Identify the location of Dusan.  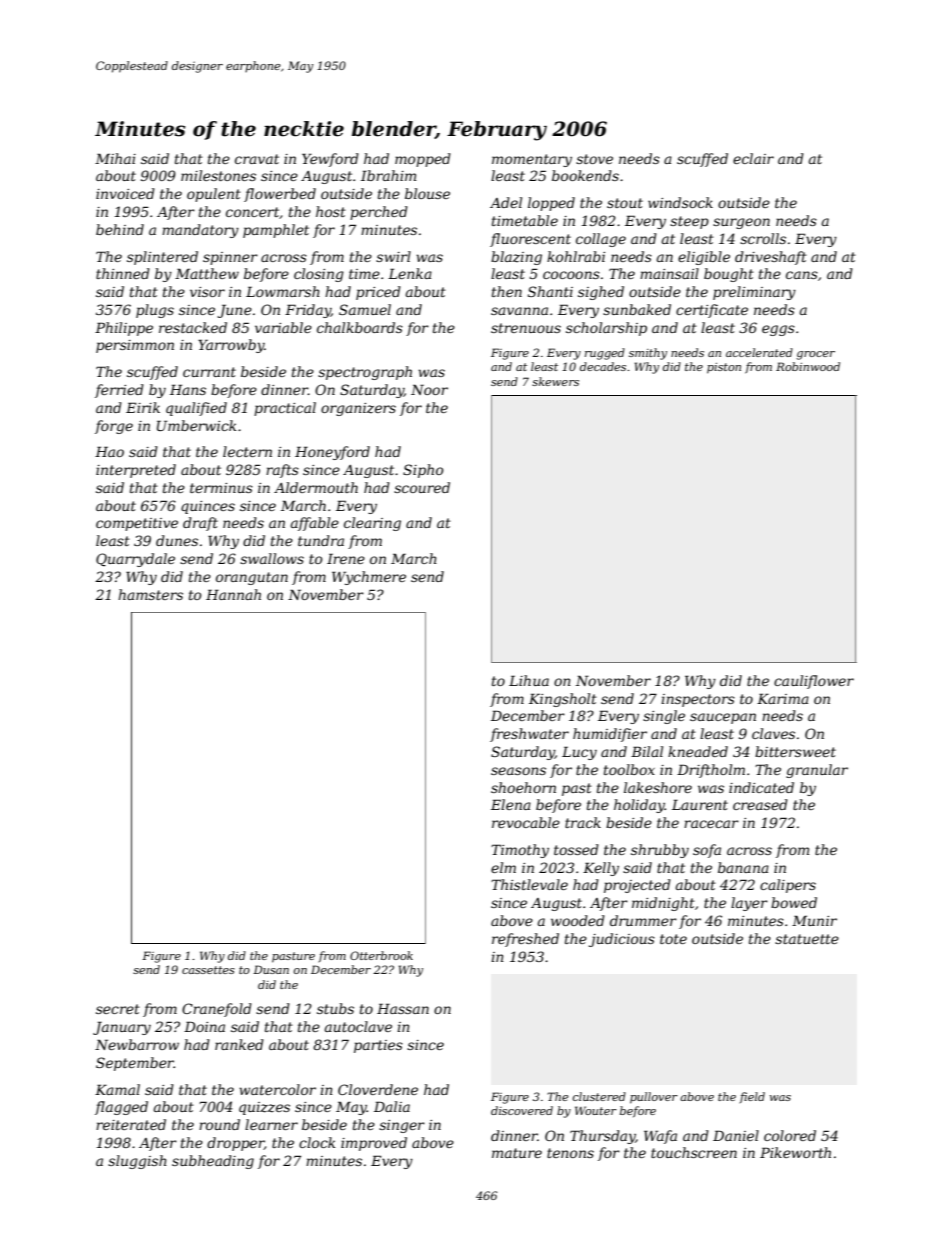
(271, 969).
